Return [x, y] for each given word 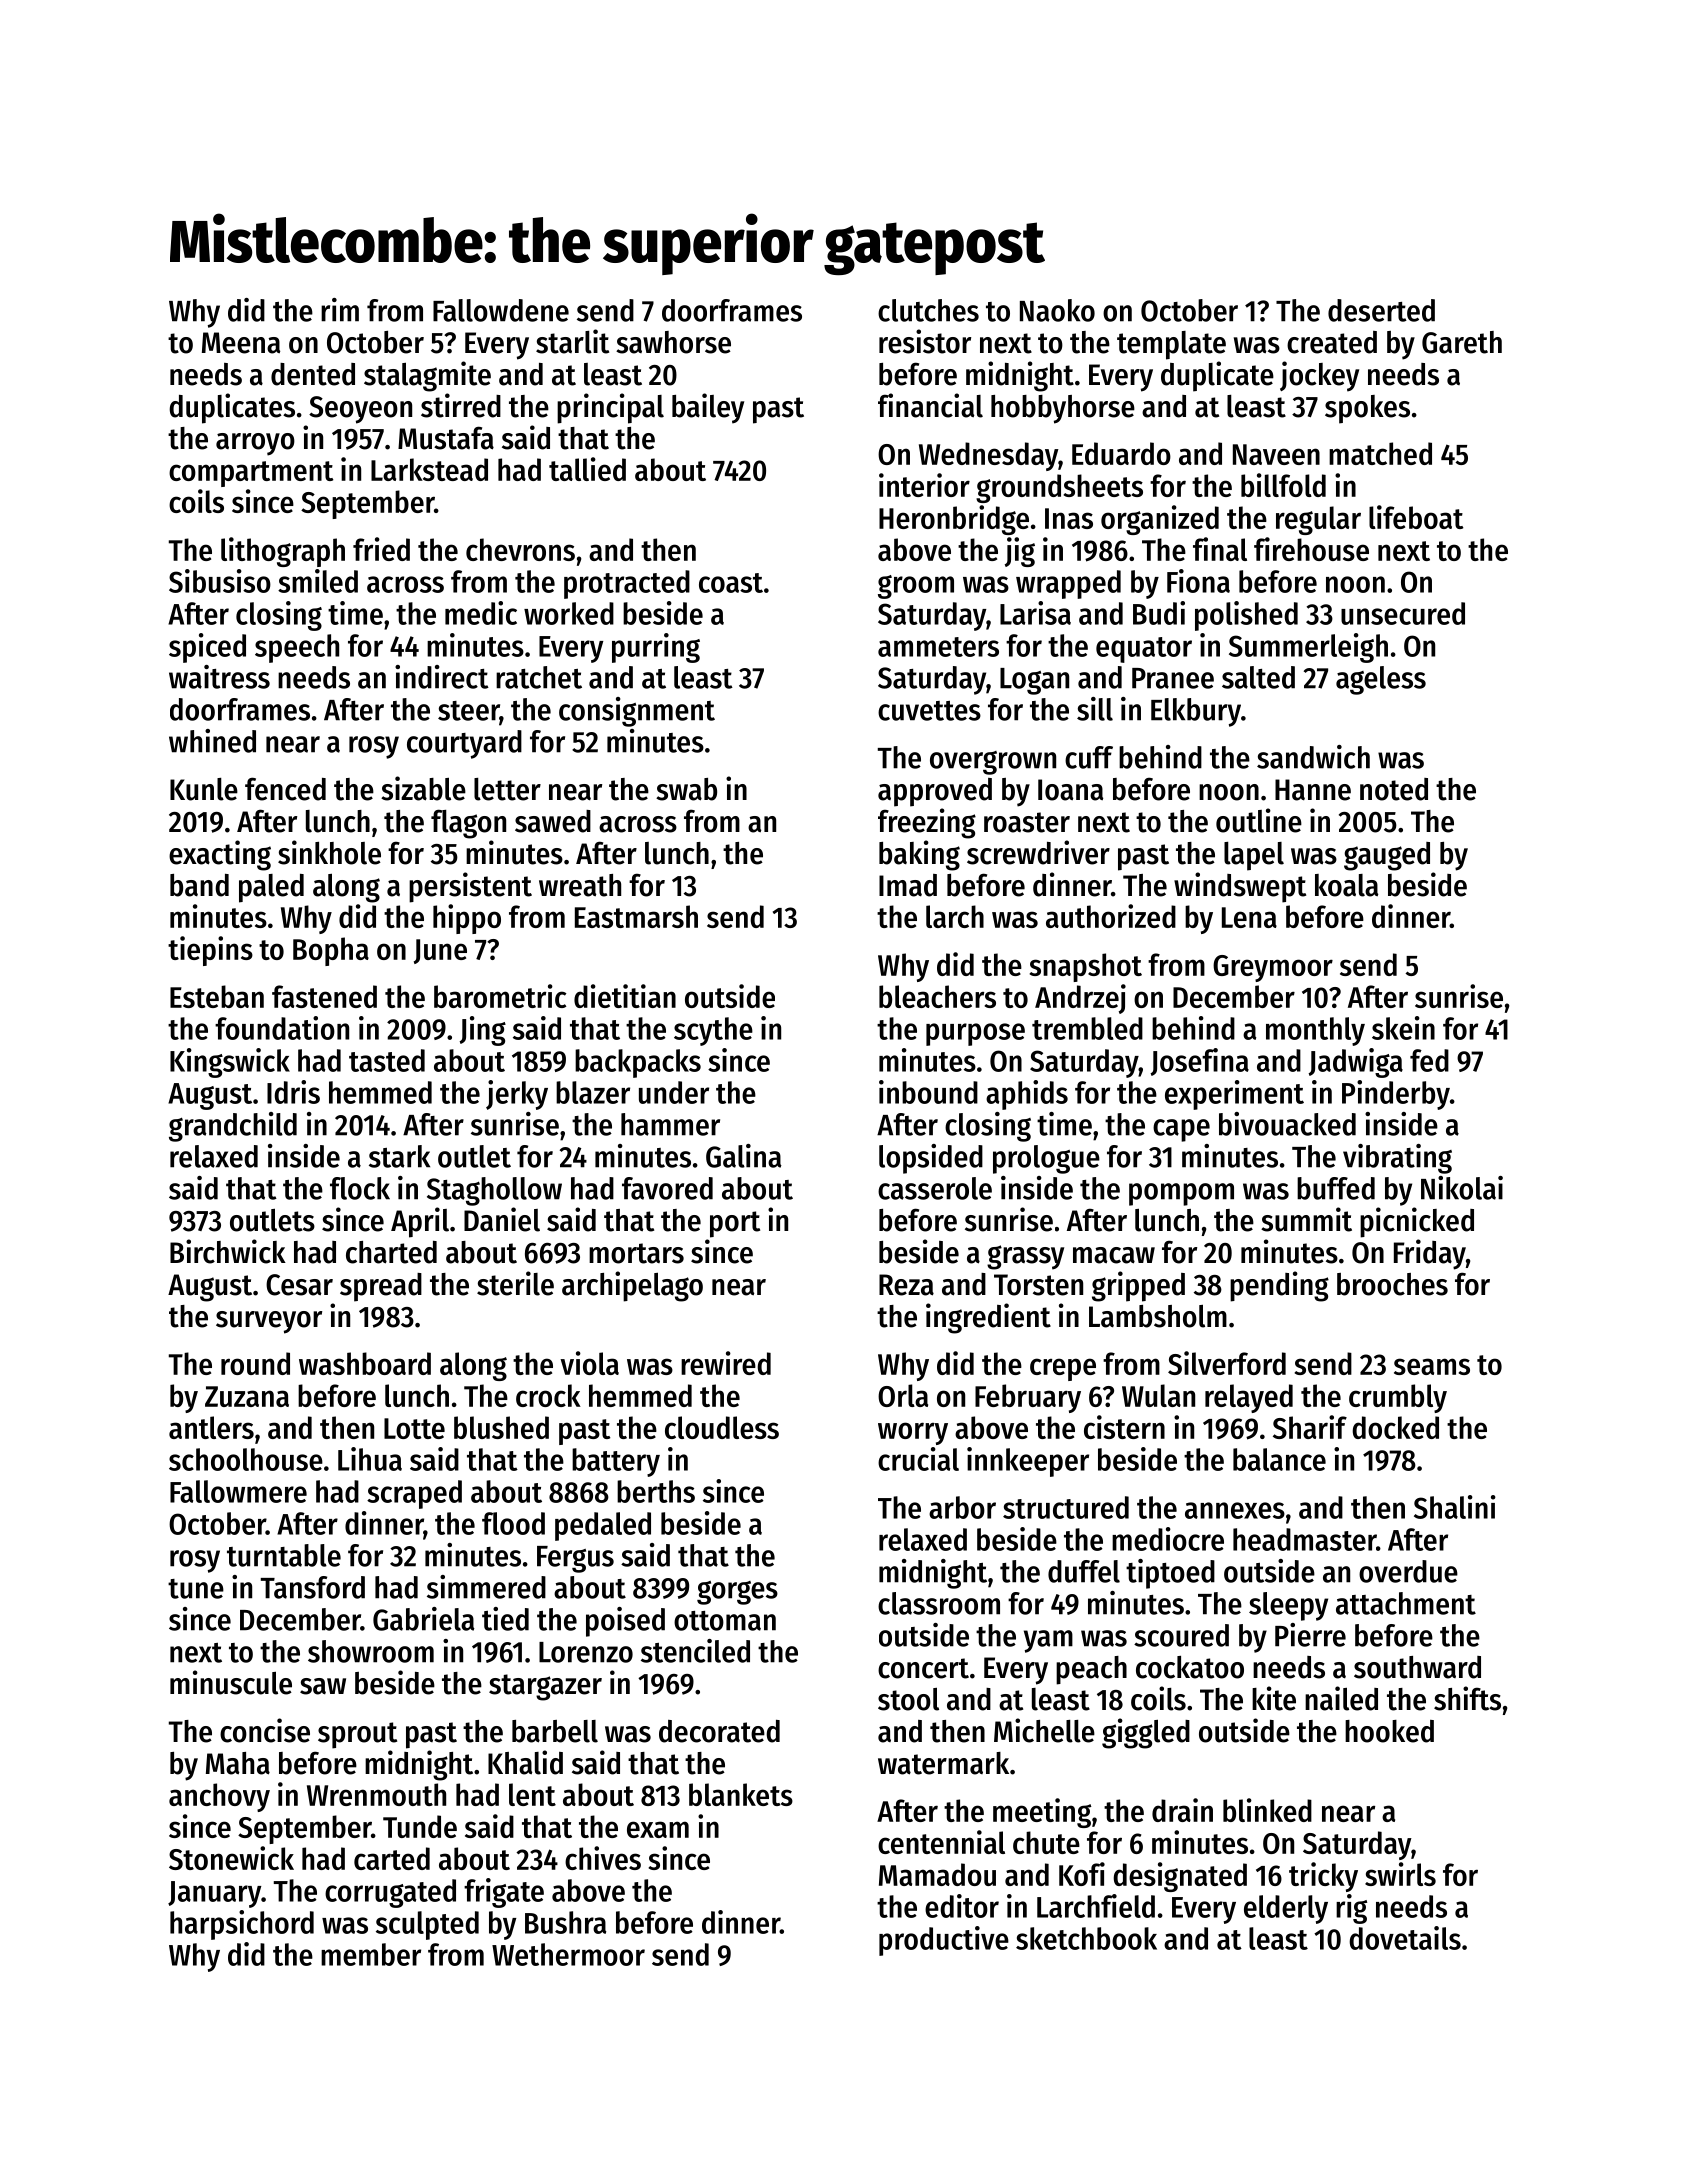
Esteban [217, 996]
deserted [1381, 310]
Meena [241, 343]
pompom [1181, 1194]
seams [1432, 1366]
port [735, 1224]
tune [196, 1589]
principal [610, 408]
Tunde [420, 1826]
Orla [903, 1395]
